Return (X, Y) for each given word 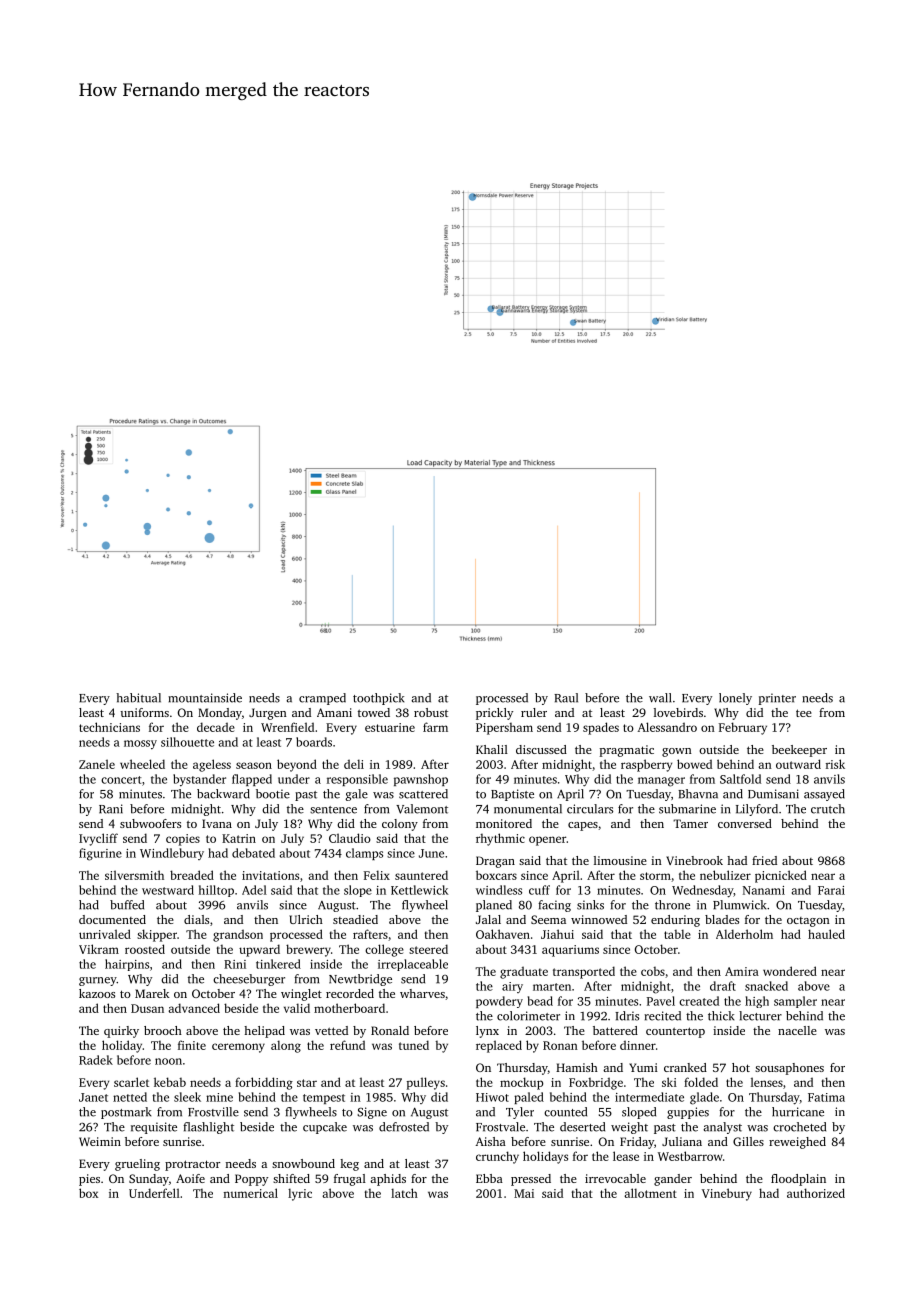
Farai (831, 890)
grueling (137, 1165)
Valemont (422, 809)
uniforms (144, 712)
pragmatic (627, 751)
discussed (541, 749)
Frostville (213, 1112)
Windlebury (172, 854)
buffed (127, 905)
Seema (548, 919)
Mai (524, 1193)
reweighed (797, 1143)
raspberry (646, 765)
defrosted (404, 1127)
